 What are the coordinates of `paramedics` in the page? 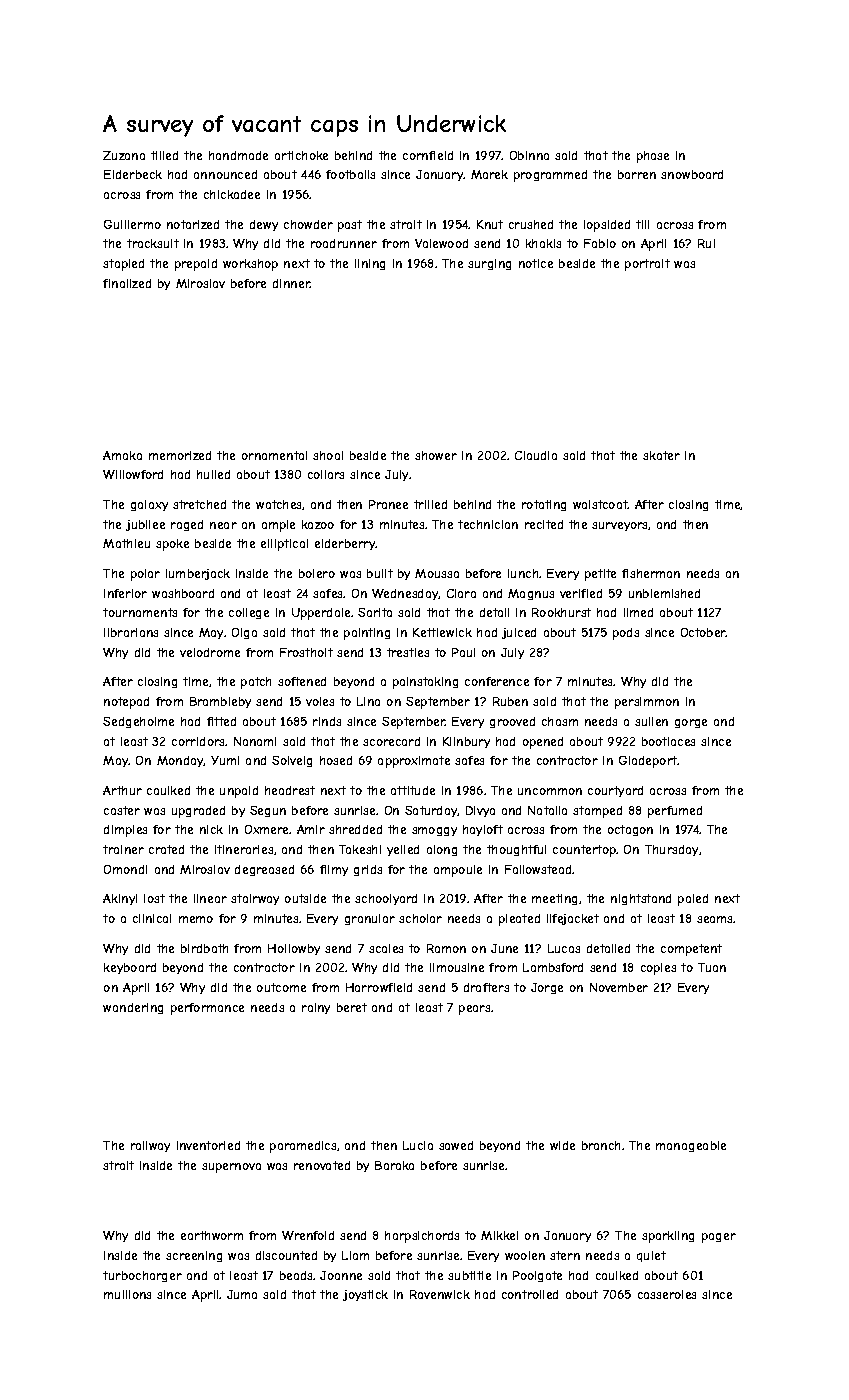 It's located at (303, 1147).
